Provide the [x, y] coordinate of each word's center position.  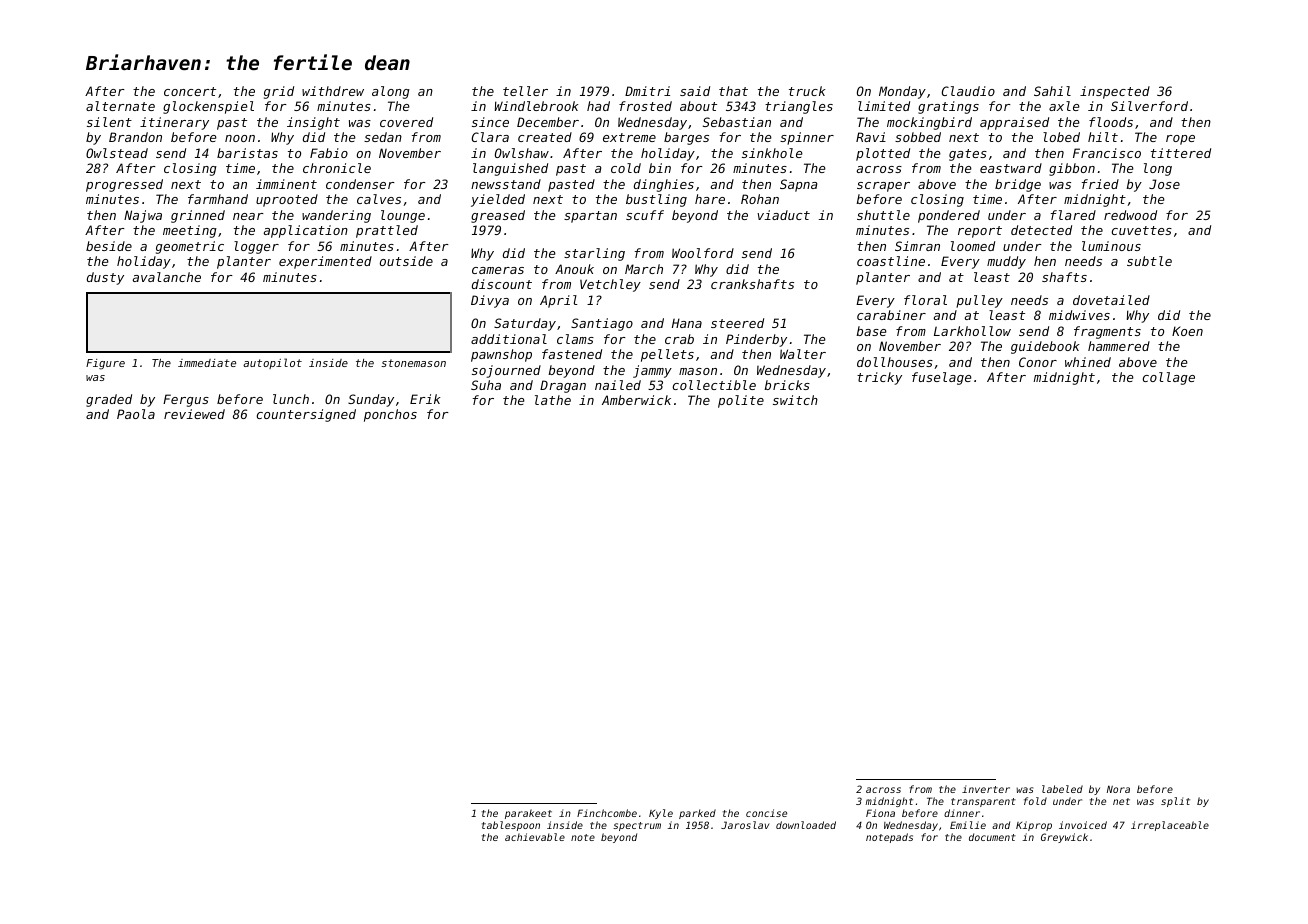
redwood [1130, 215]
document [992, 837]
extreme [629, 137]
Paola [136, 414]
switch [795, 400]
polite [741, 401]
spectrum [637, 826]
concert [190, 91]
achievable [535, 837]
